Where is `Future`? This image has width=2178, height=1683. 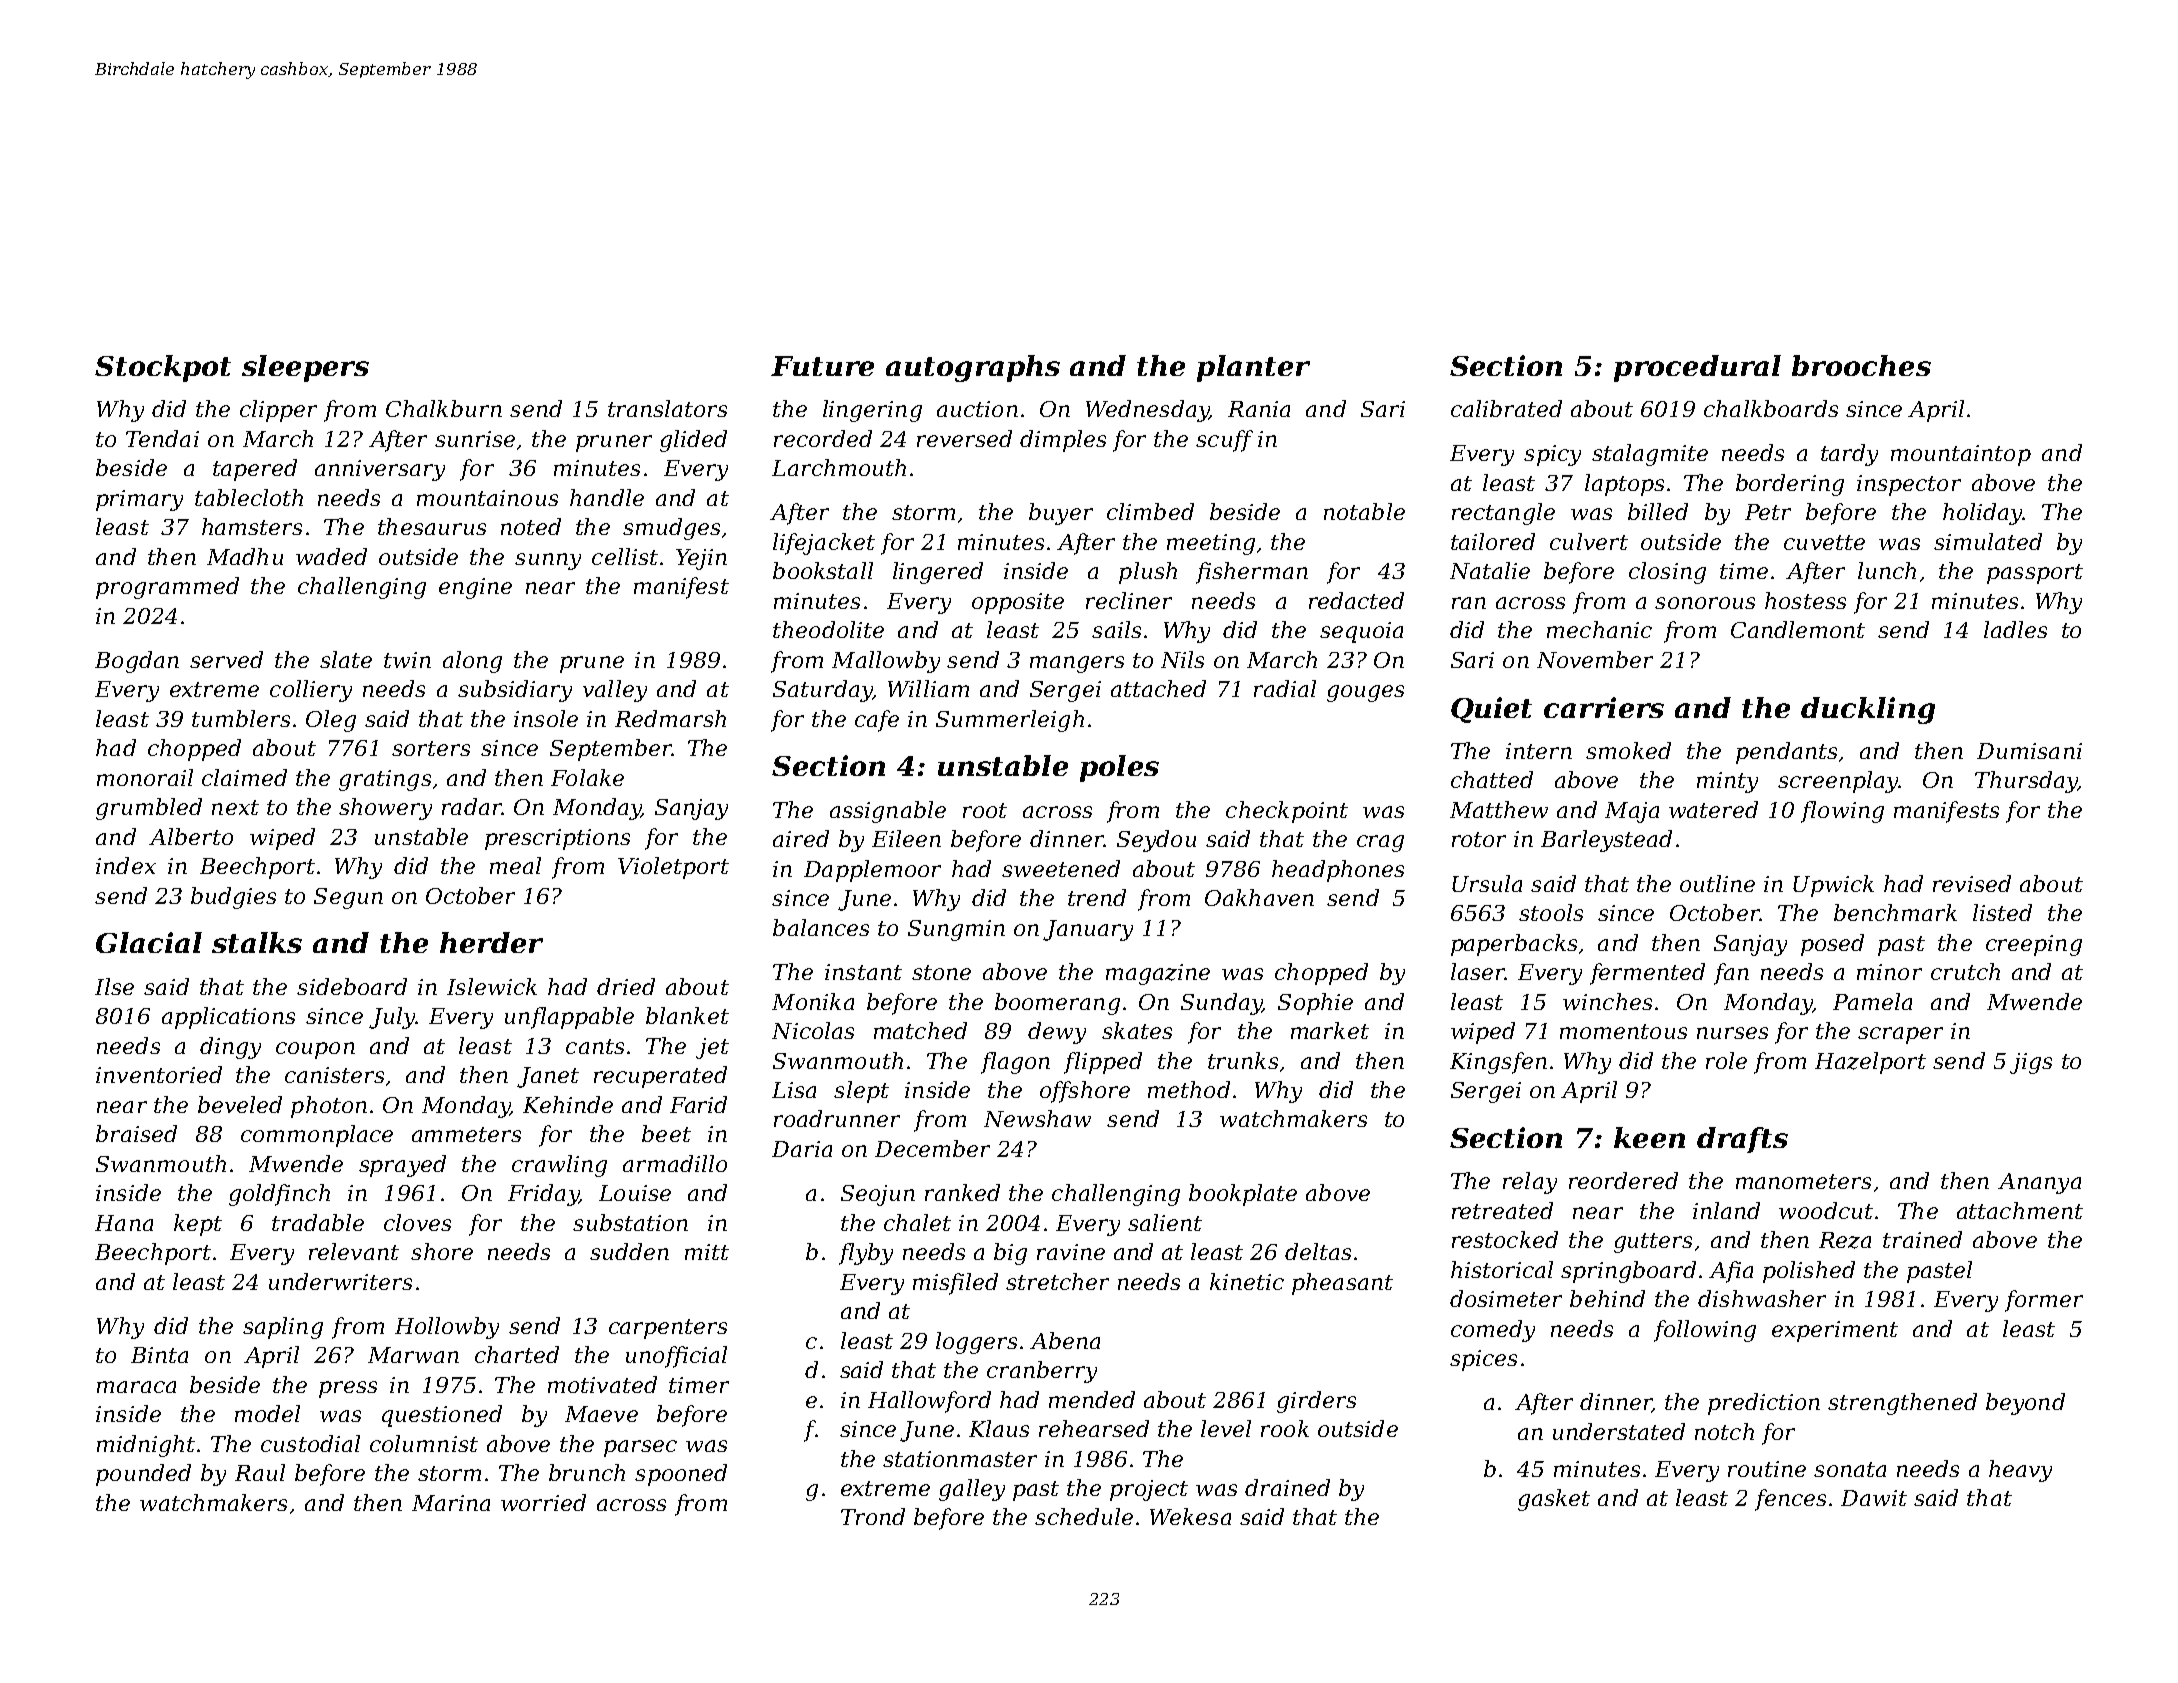 Future is located at coordinates (822, 366).
